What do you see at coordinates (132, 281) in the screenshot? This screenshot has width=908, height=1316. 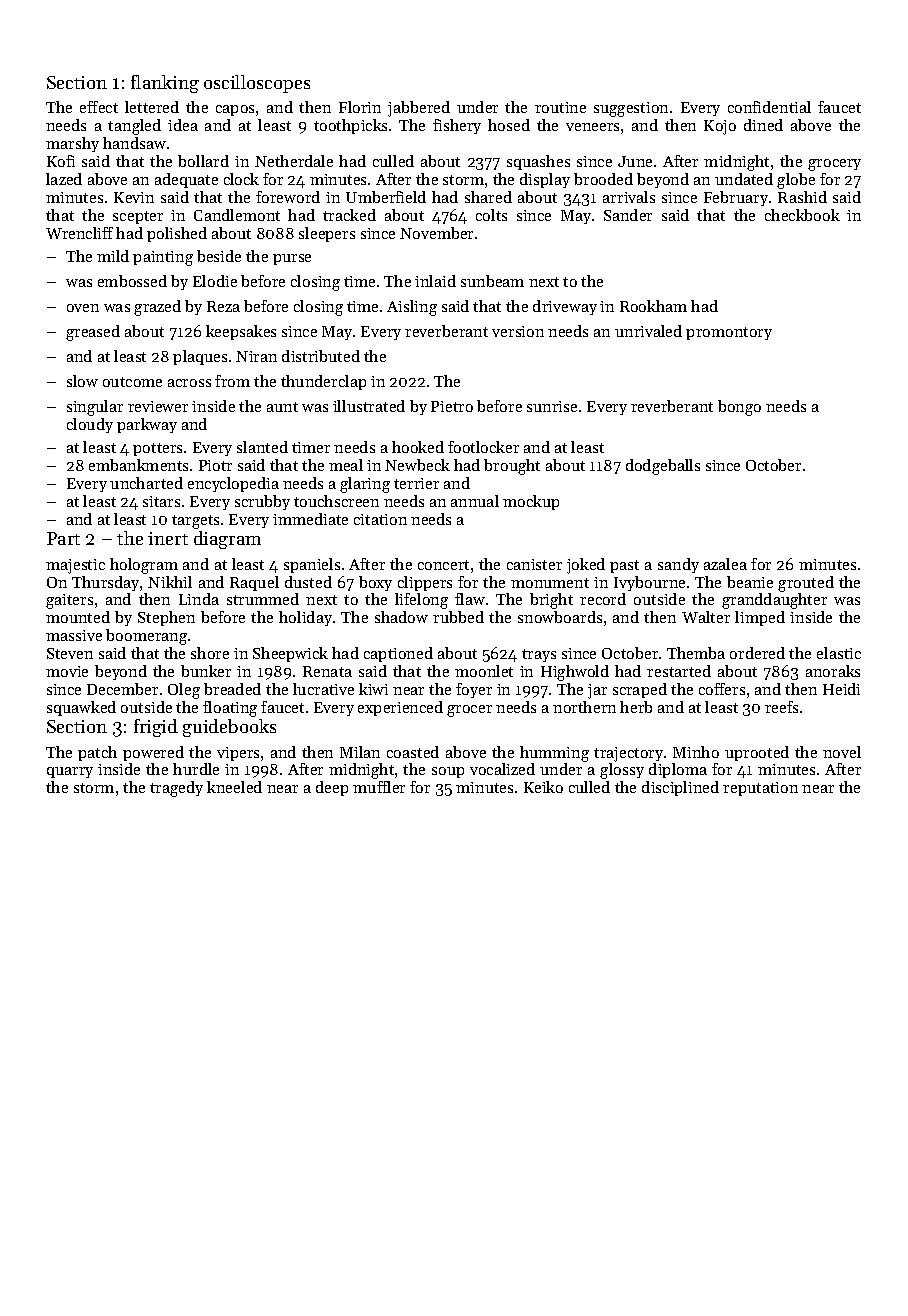 I see `embossed` at bounding box center [132, 281].
